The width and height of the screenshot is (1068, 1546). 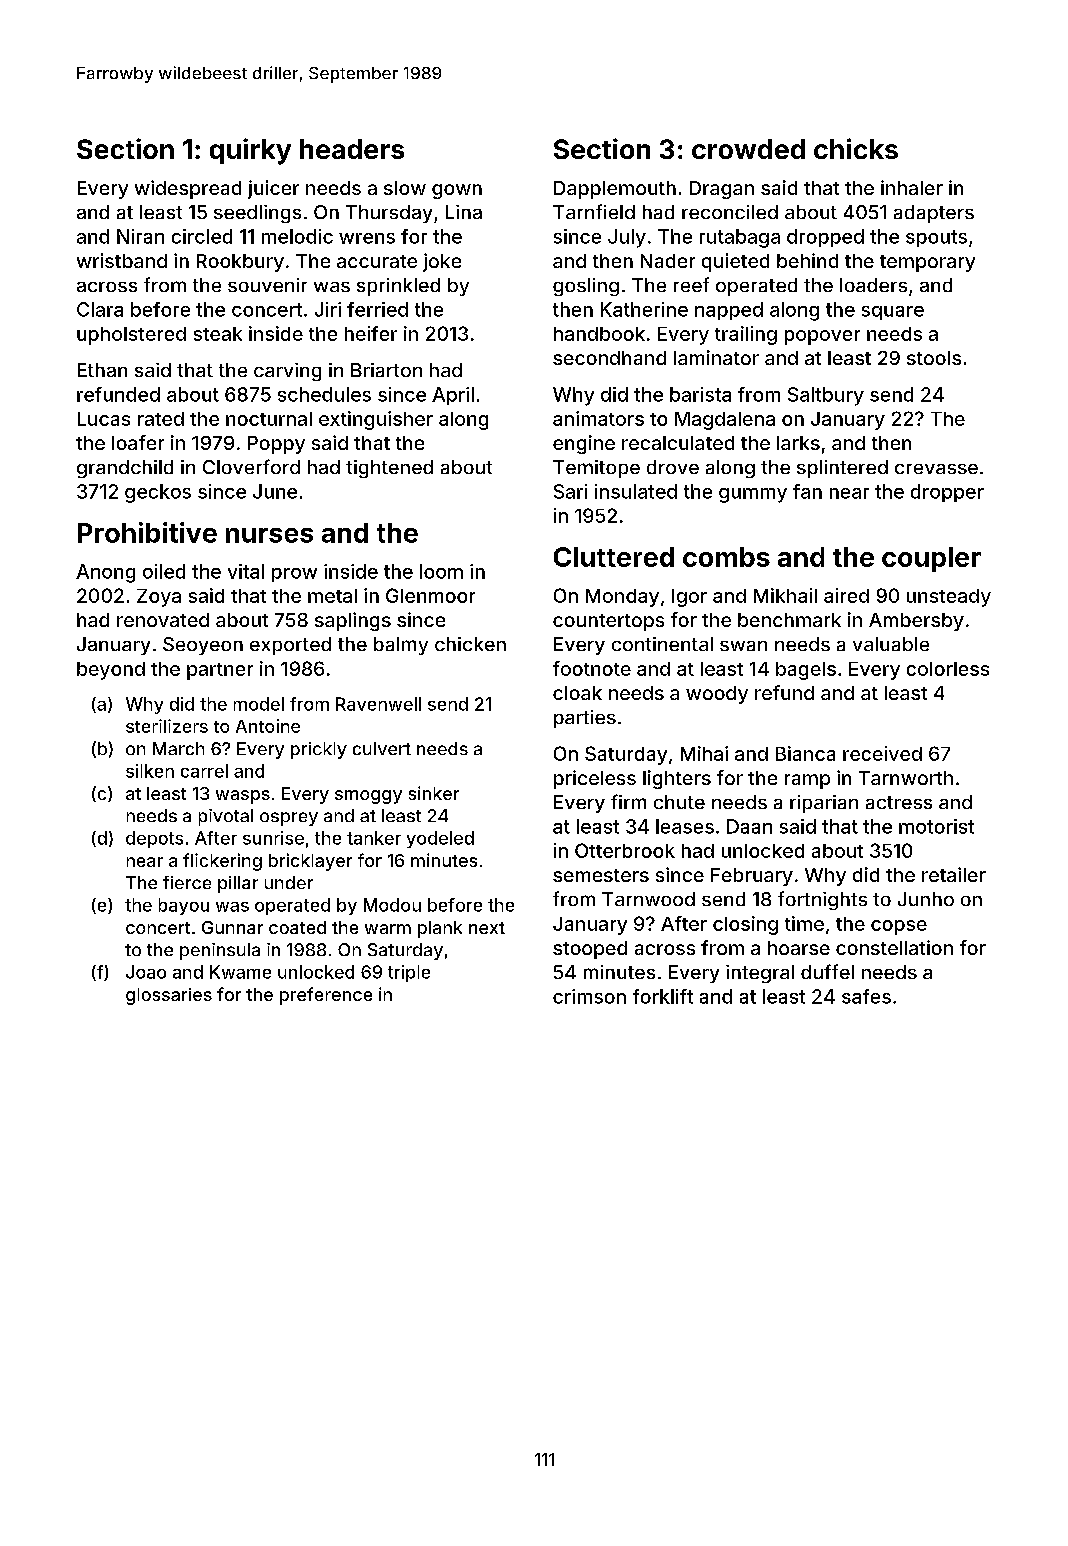 What do you see at coordinates (146, 972) in the screenshot?
I see `Joao` at bounding box center [146, 972].
